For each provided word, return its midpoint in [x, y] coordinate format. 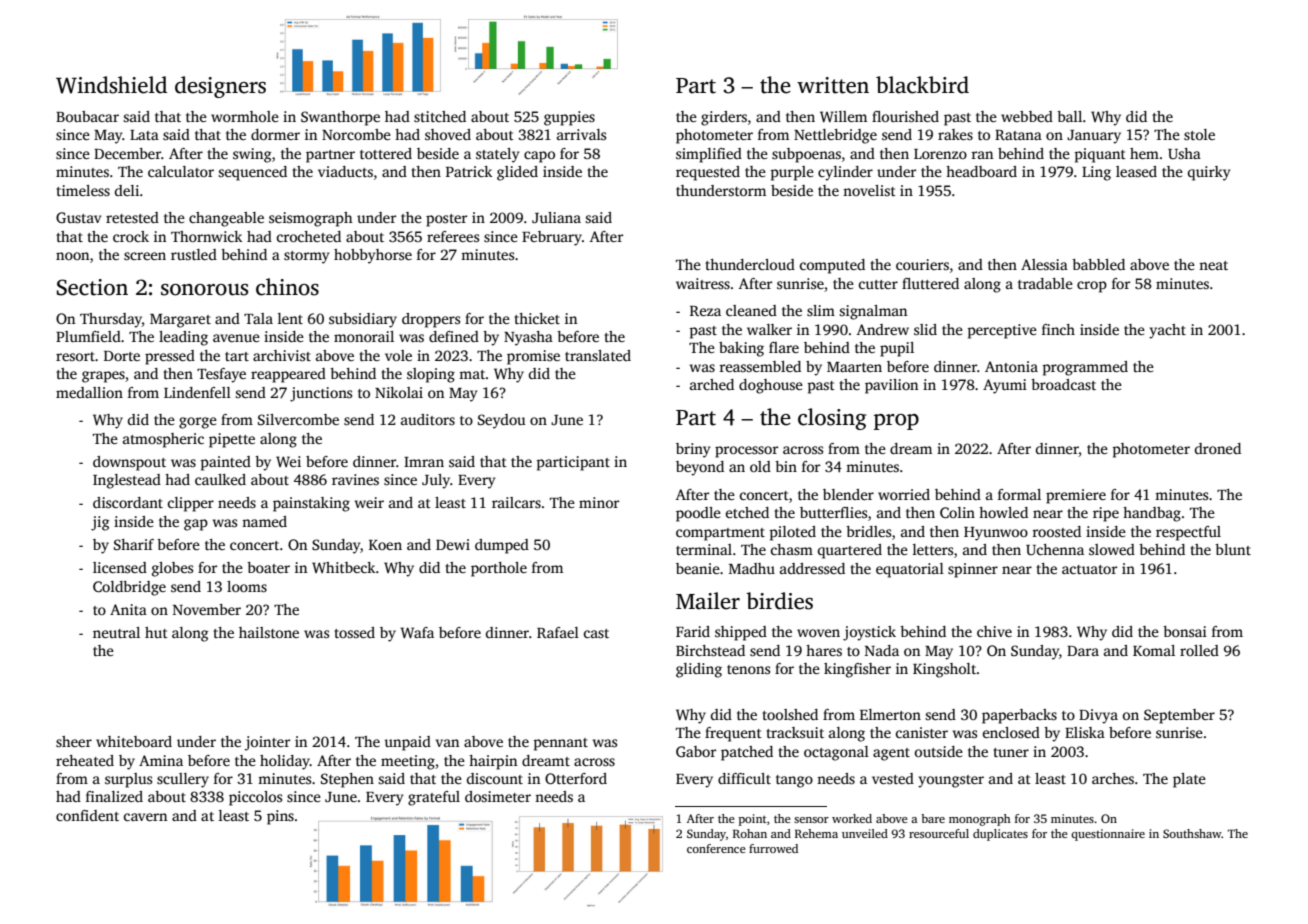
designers [220, 87]
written [833, 85]
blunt [1233, 549]
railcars [516, 502]
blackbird [922, 85]
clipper [191, 504]
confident [87, 815]
